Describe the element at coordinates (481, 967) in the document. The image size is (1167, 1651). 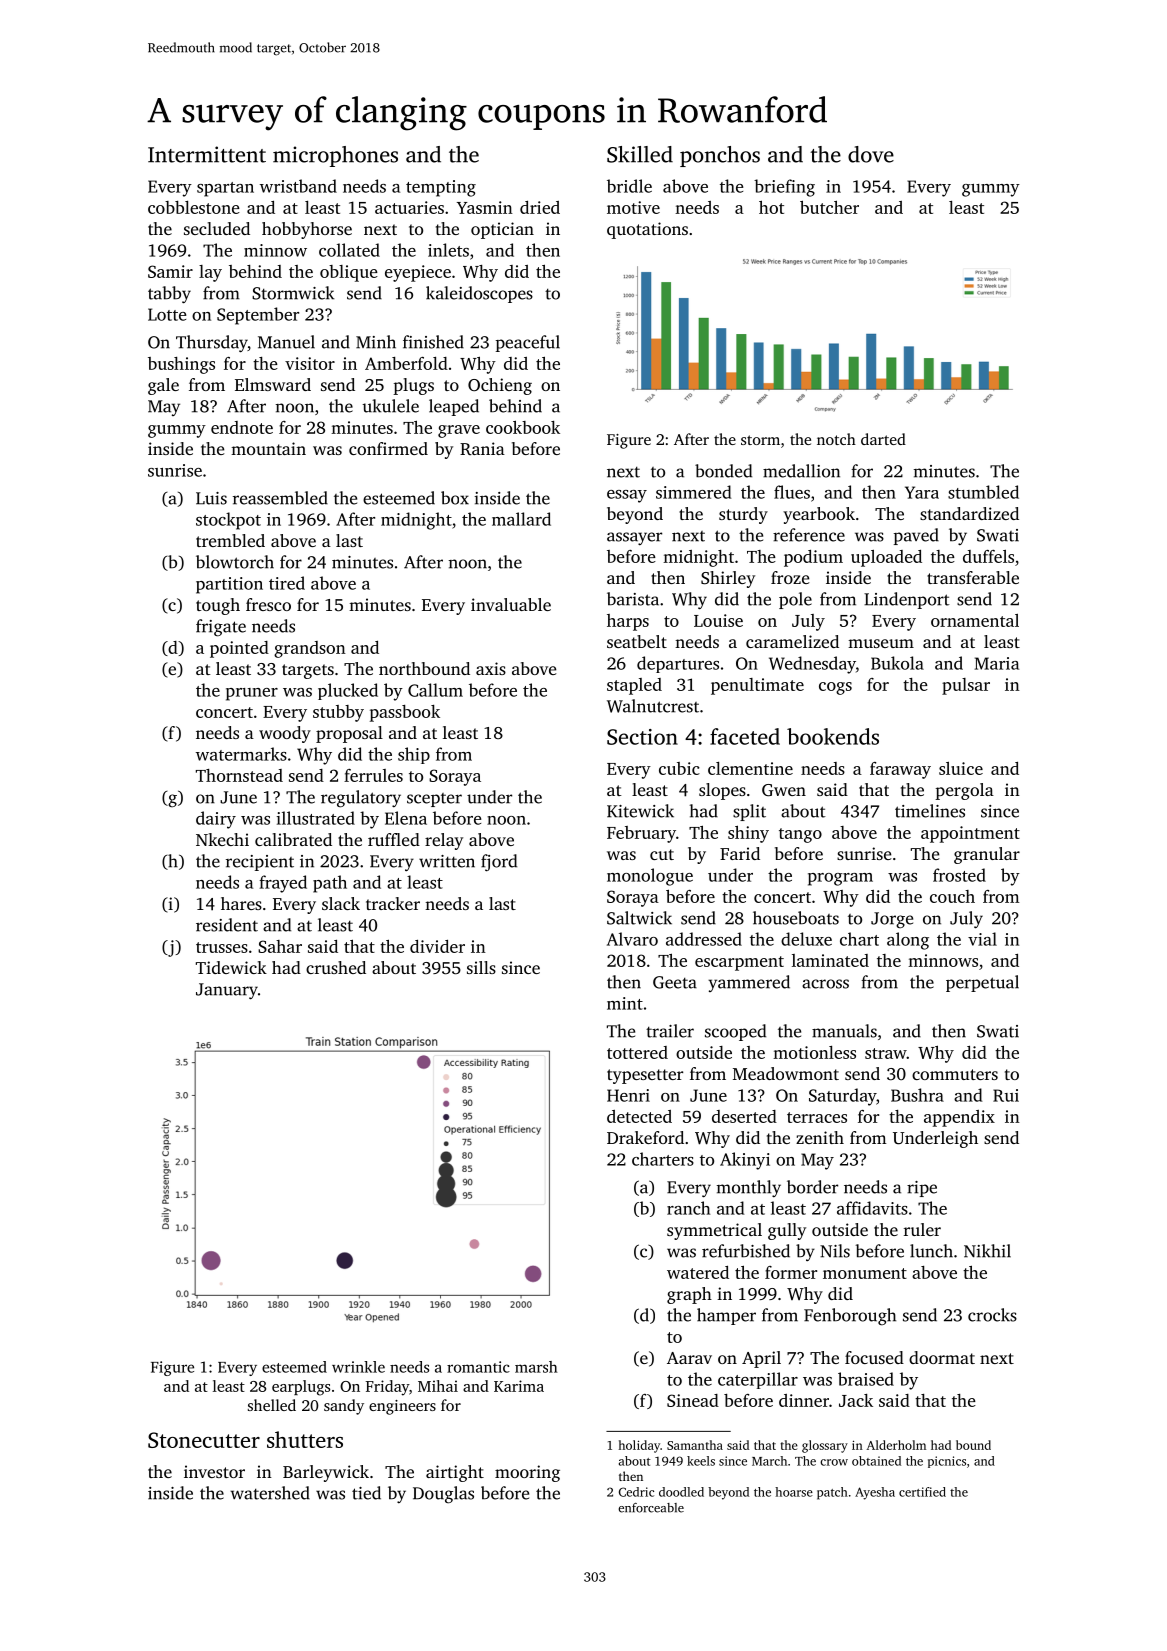
I see `sills` at that location.
